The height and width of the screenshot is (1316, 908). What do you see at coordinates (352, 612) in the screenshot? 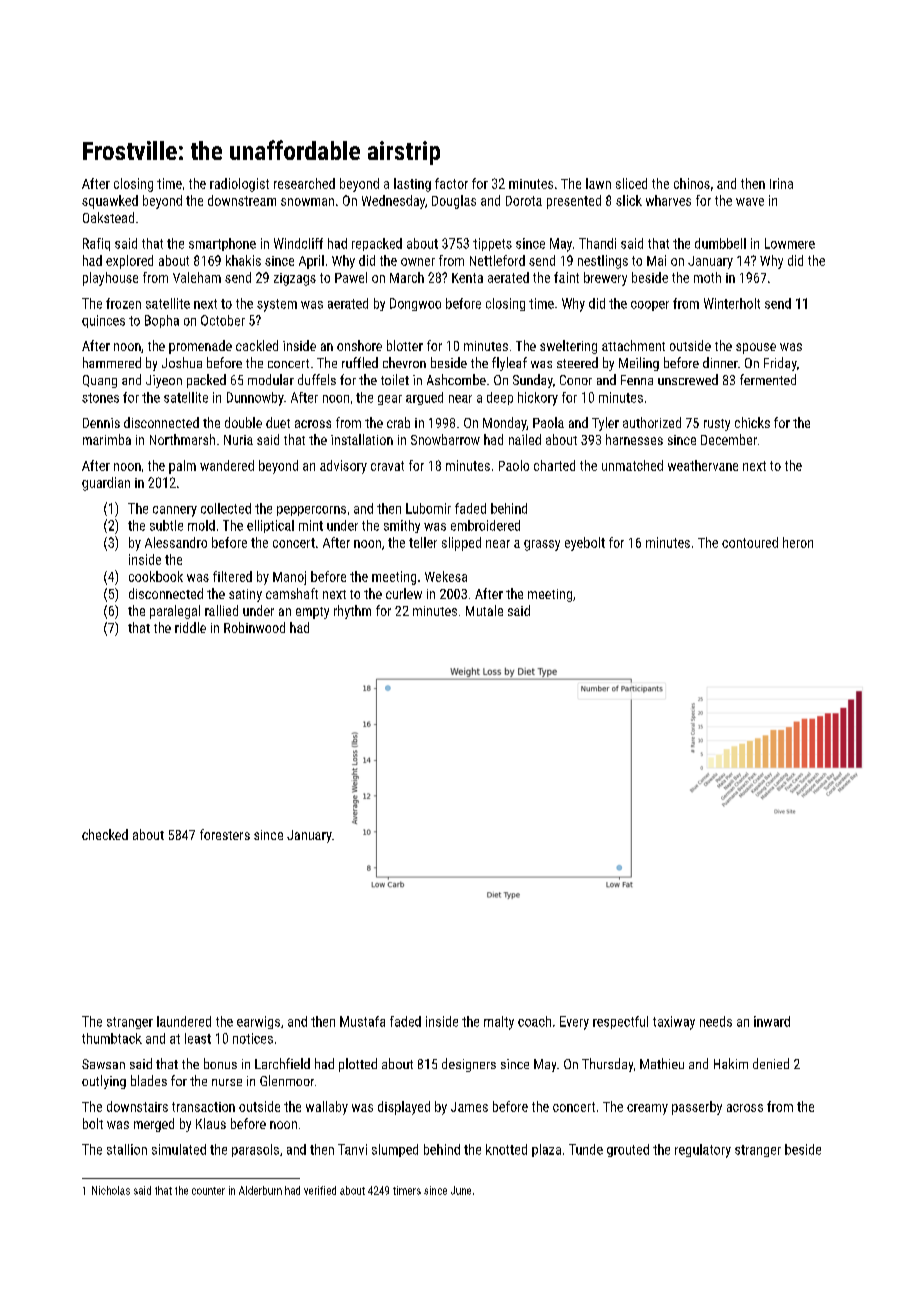
I see `rhythm` at bounding box center [352, 612].
